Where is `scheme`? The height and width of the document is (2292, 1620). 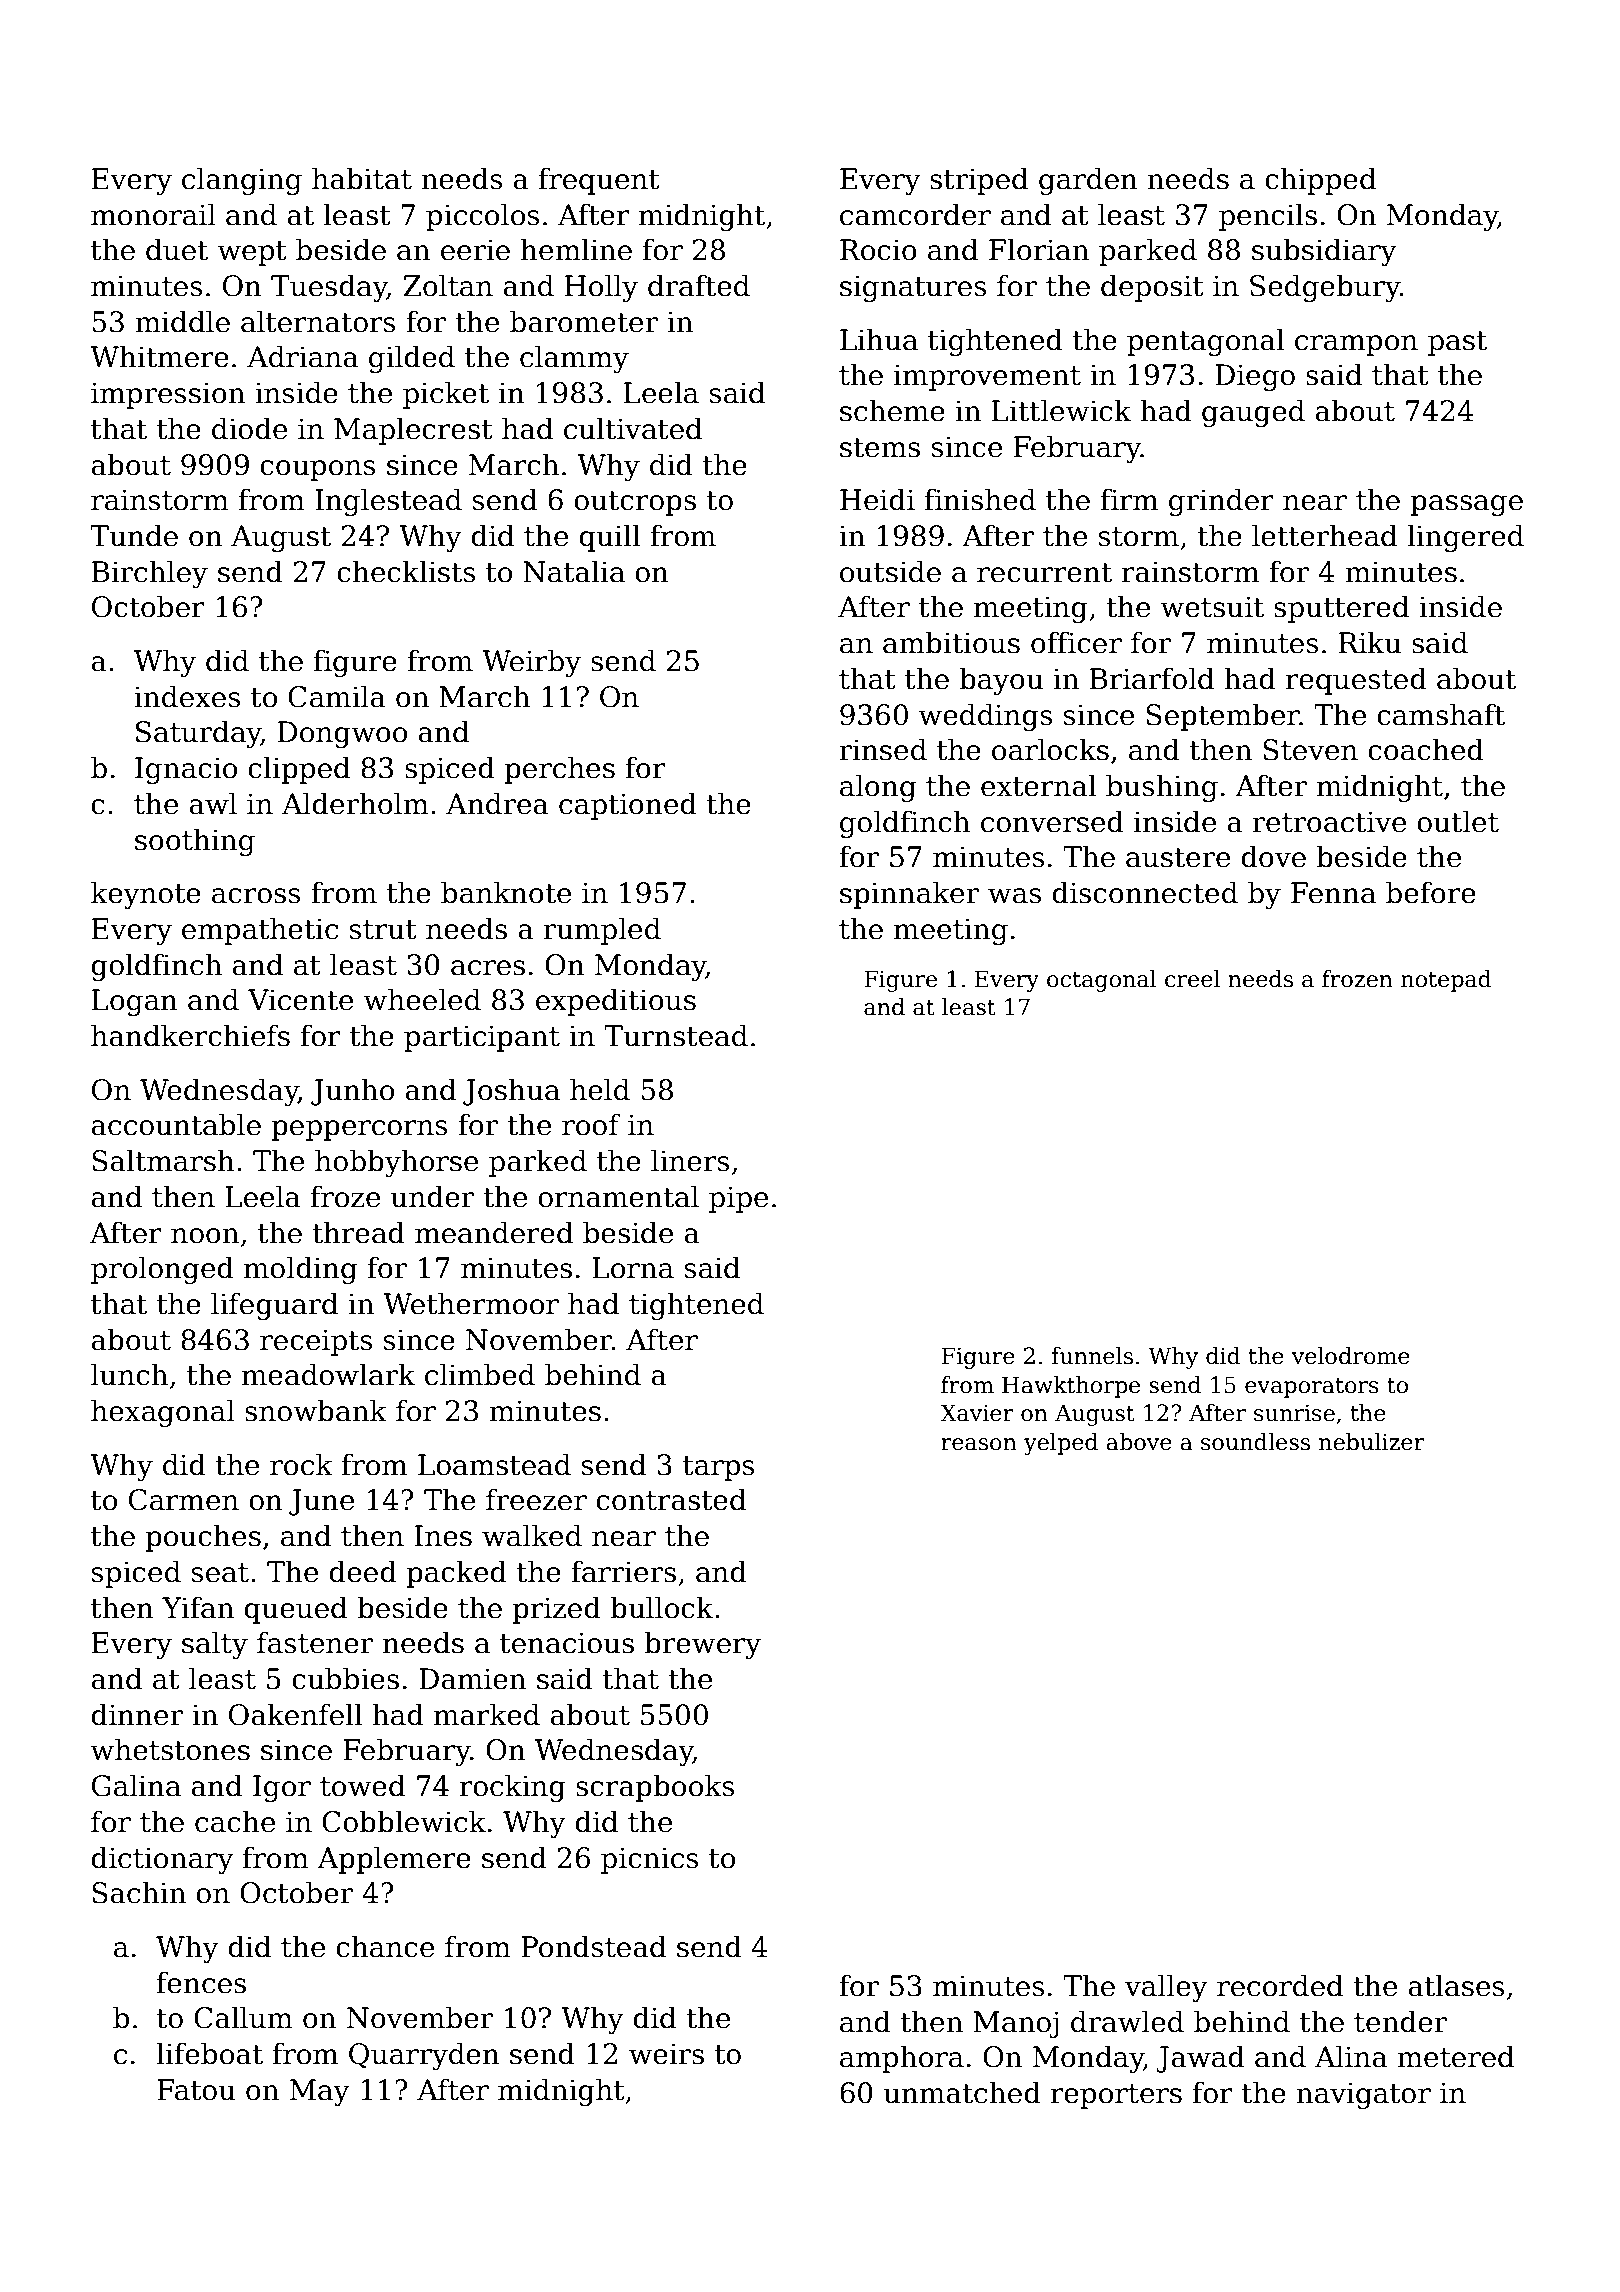
scheme is located at coordinates (892, 410).
